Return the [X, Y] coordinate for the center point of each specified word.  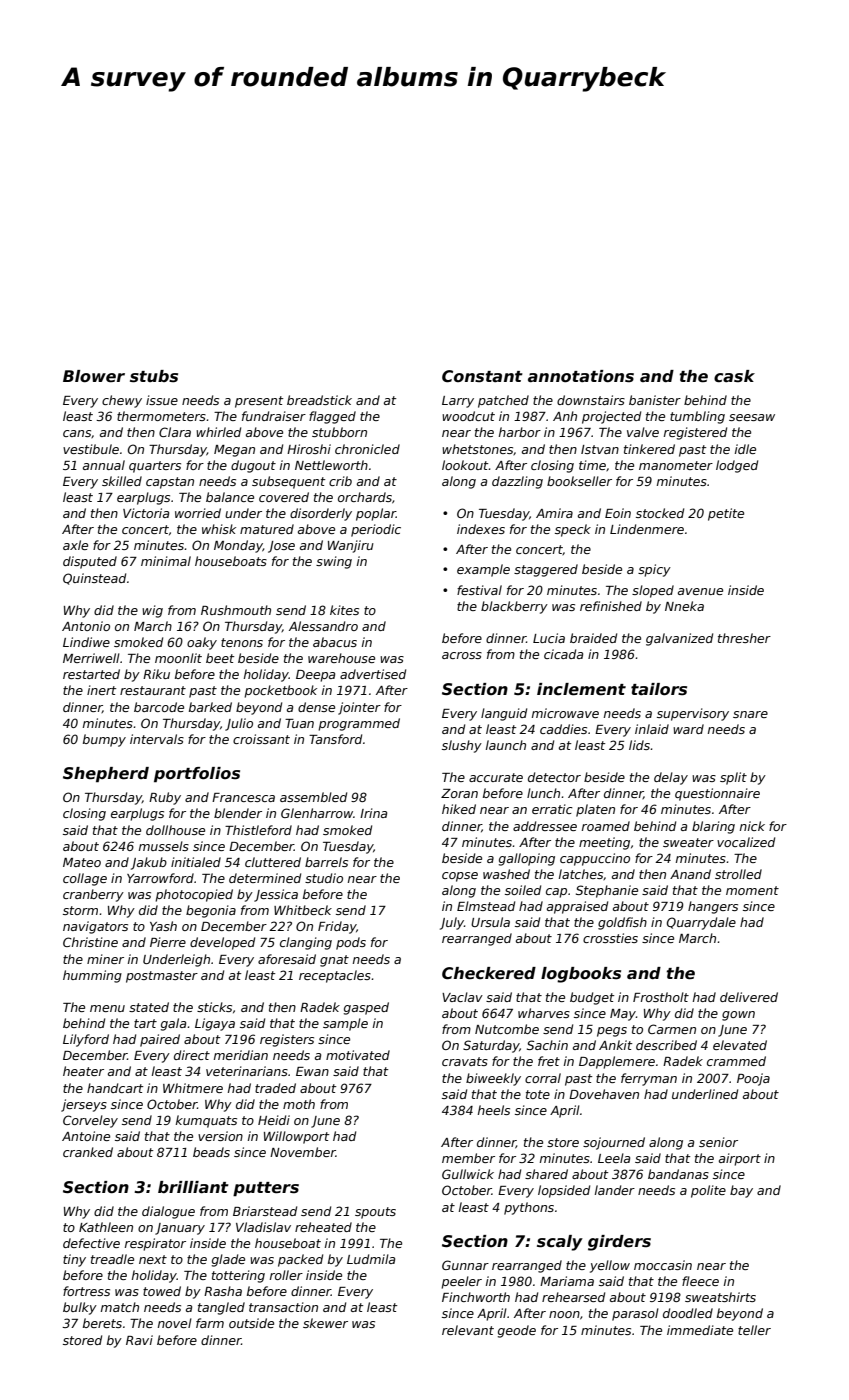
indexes [481, 529]
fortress [86, 1291]
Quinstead [94, 579]
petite [726, 514]
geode [517, 1331]
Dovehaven [604, 1094]
